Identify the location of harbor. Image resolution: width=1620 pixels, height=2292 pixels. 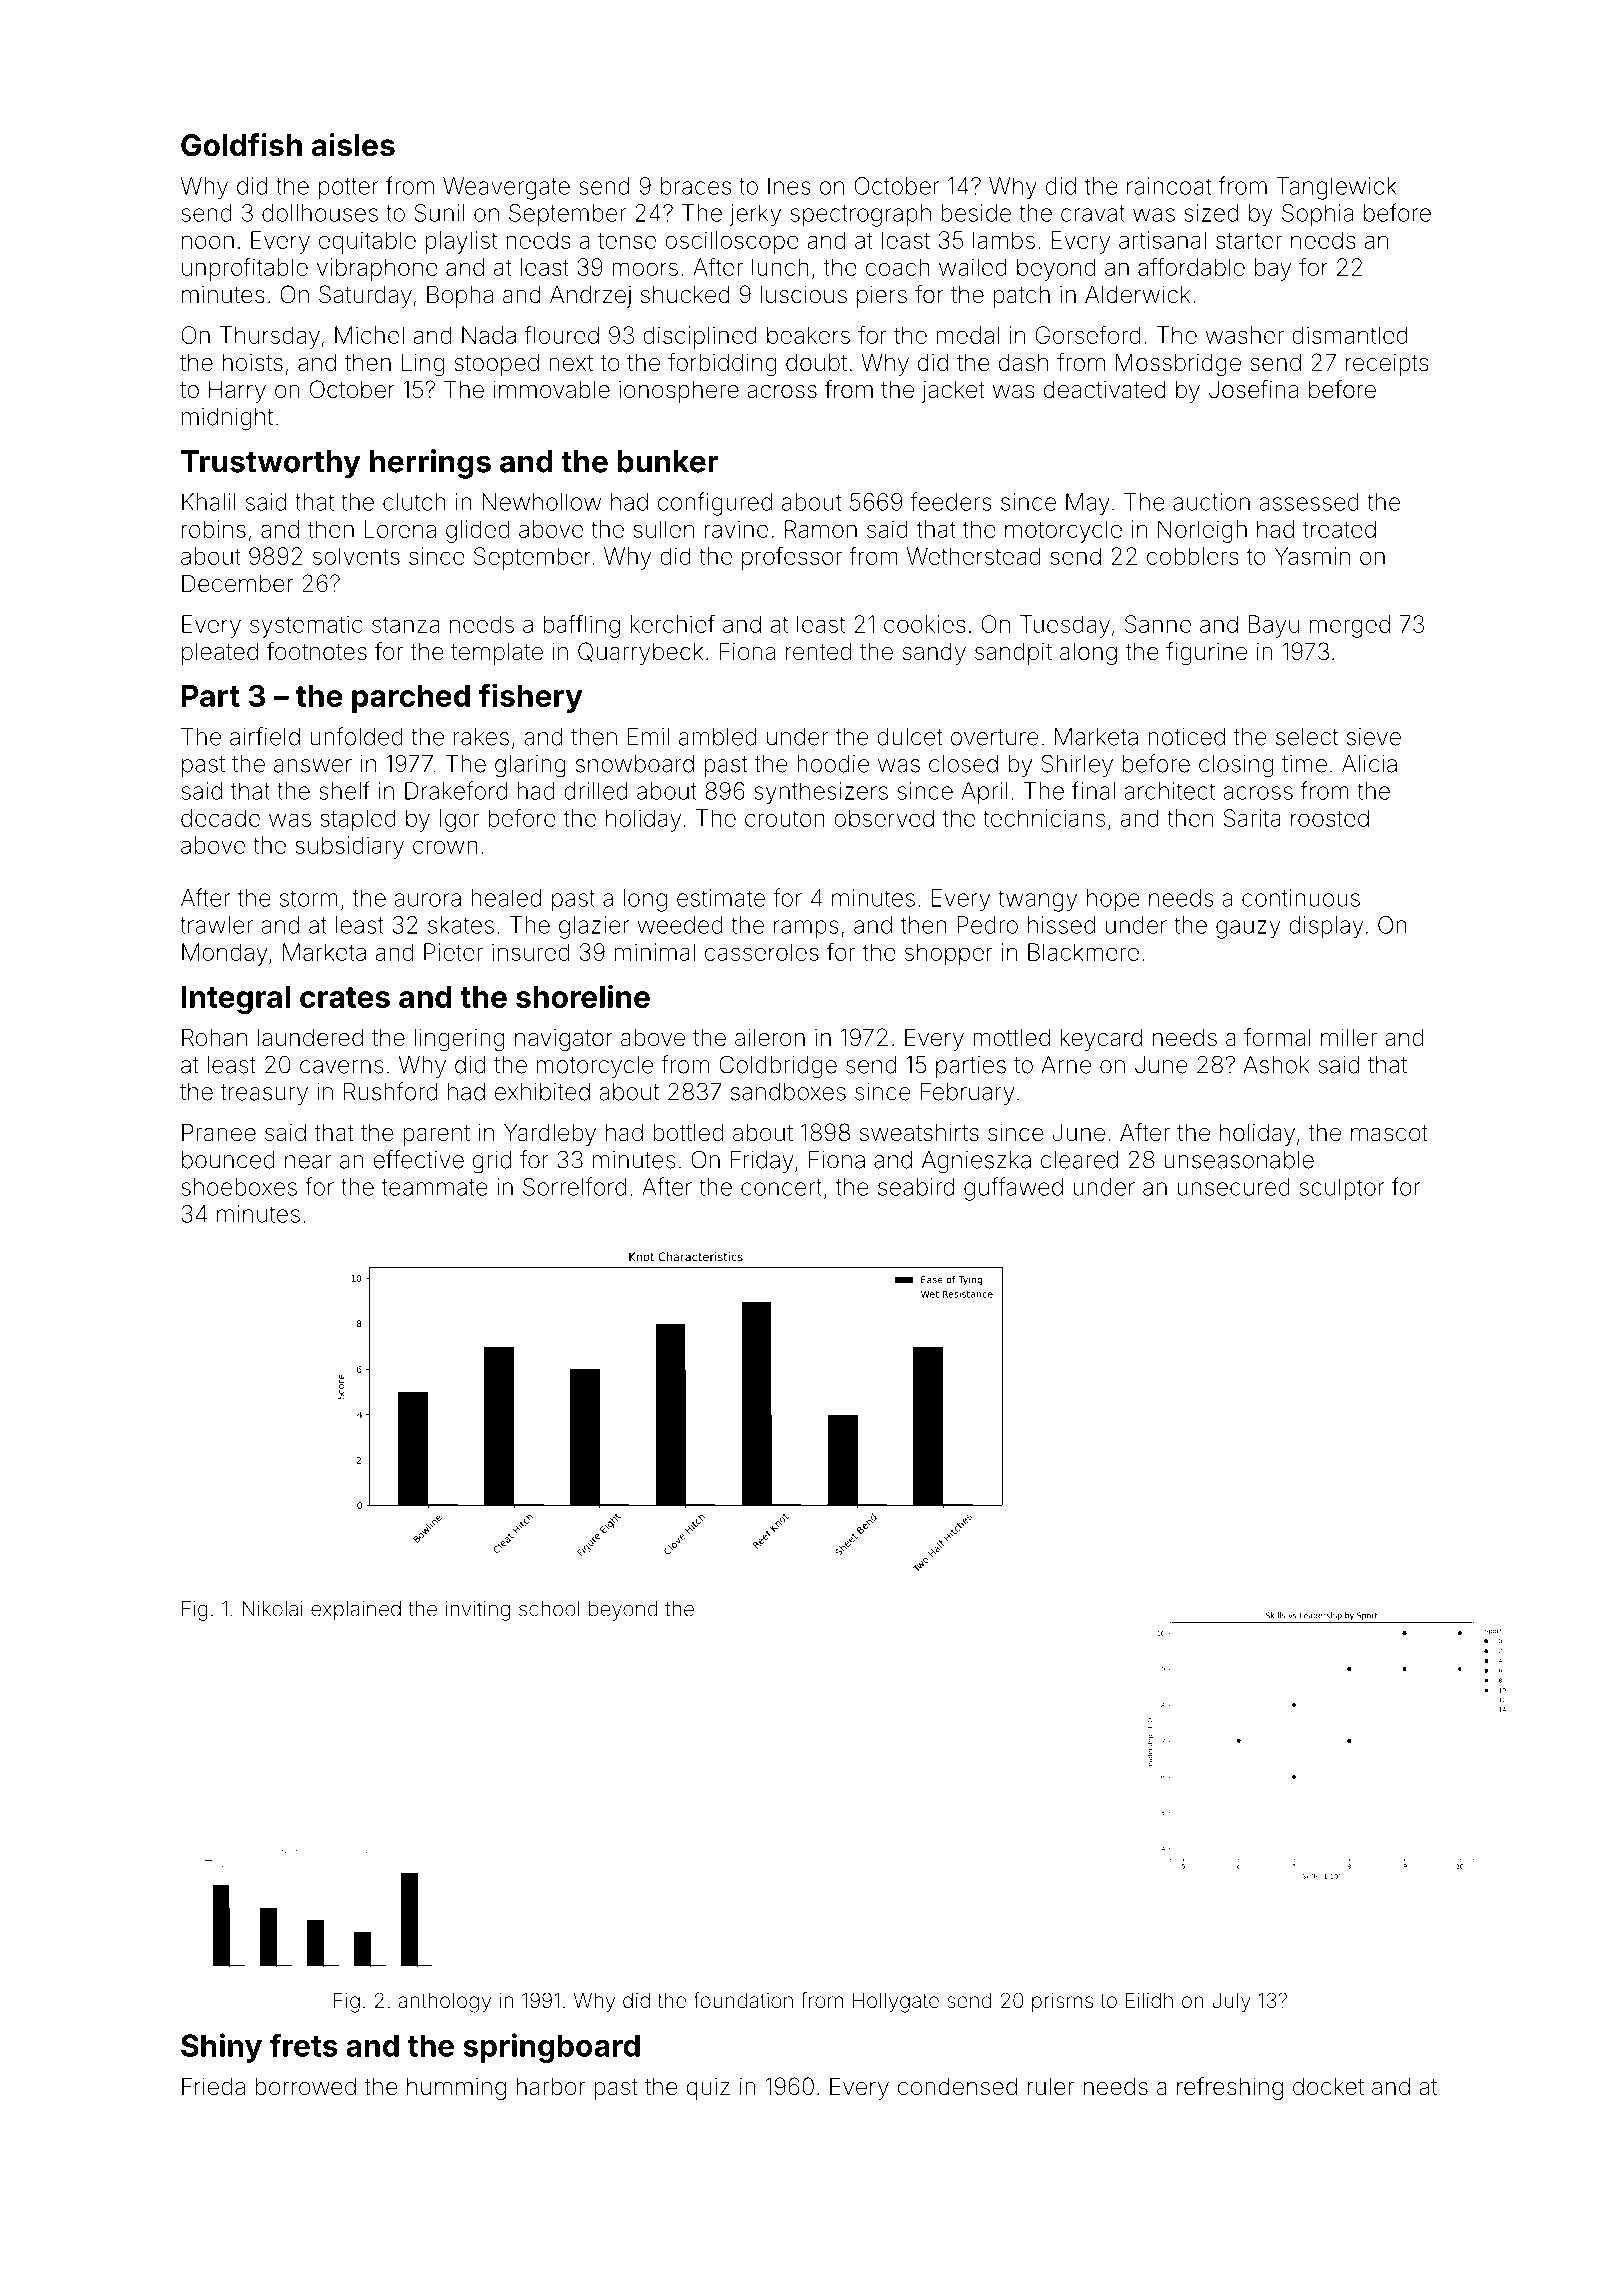
(551, 2086).
